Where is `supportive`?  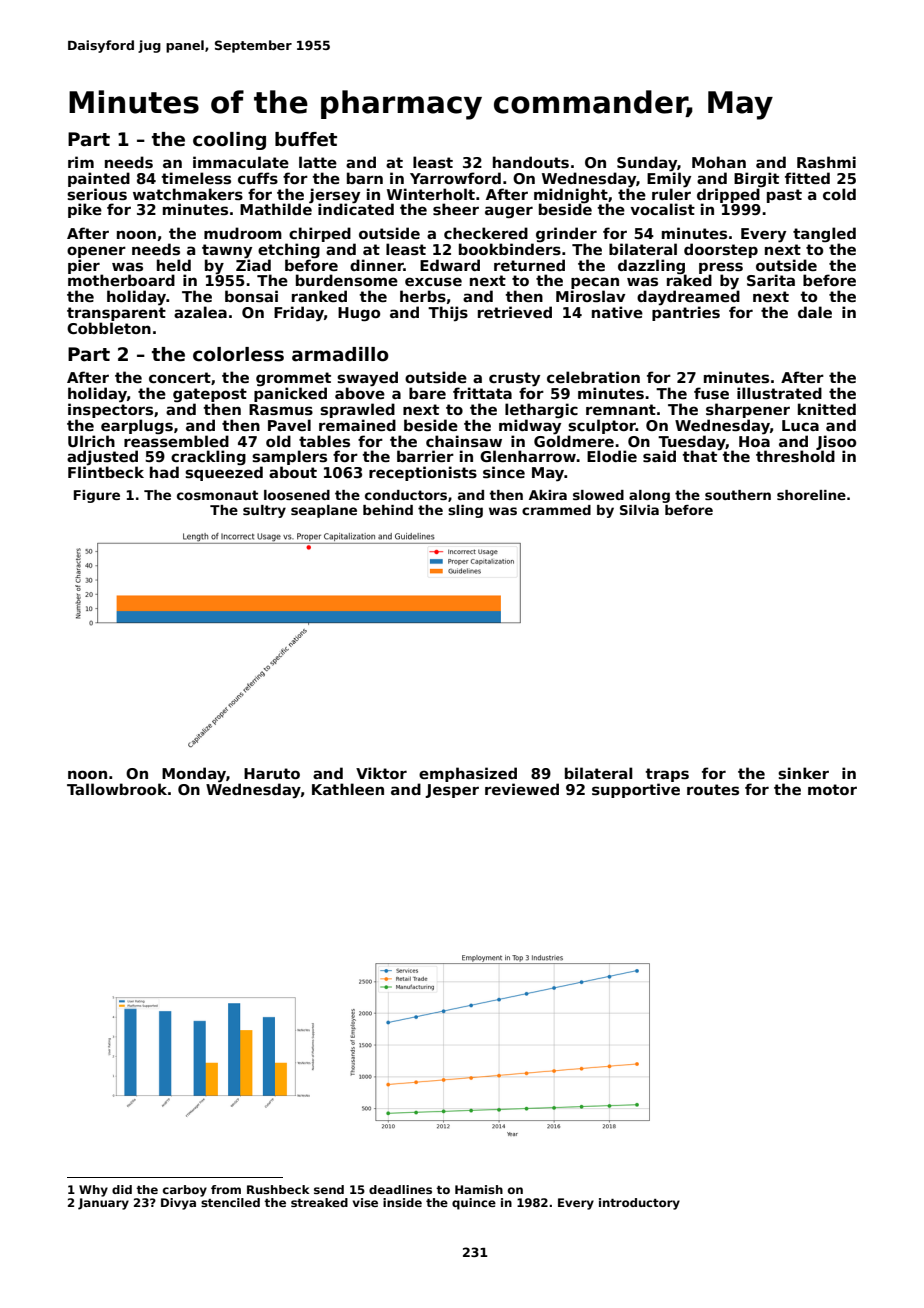
supportive is located at coordinates (636, 790).
